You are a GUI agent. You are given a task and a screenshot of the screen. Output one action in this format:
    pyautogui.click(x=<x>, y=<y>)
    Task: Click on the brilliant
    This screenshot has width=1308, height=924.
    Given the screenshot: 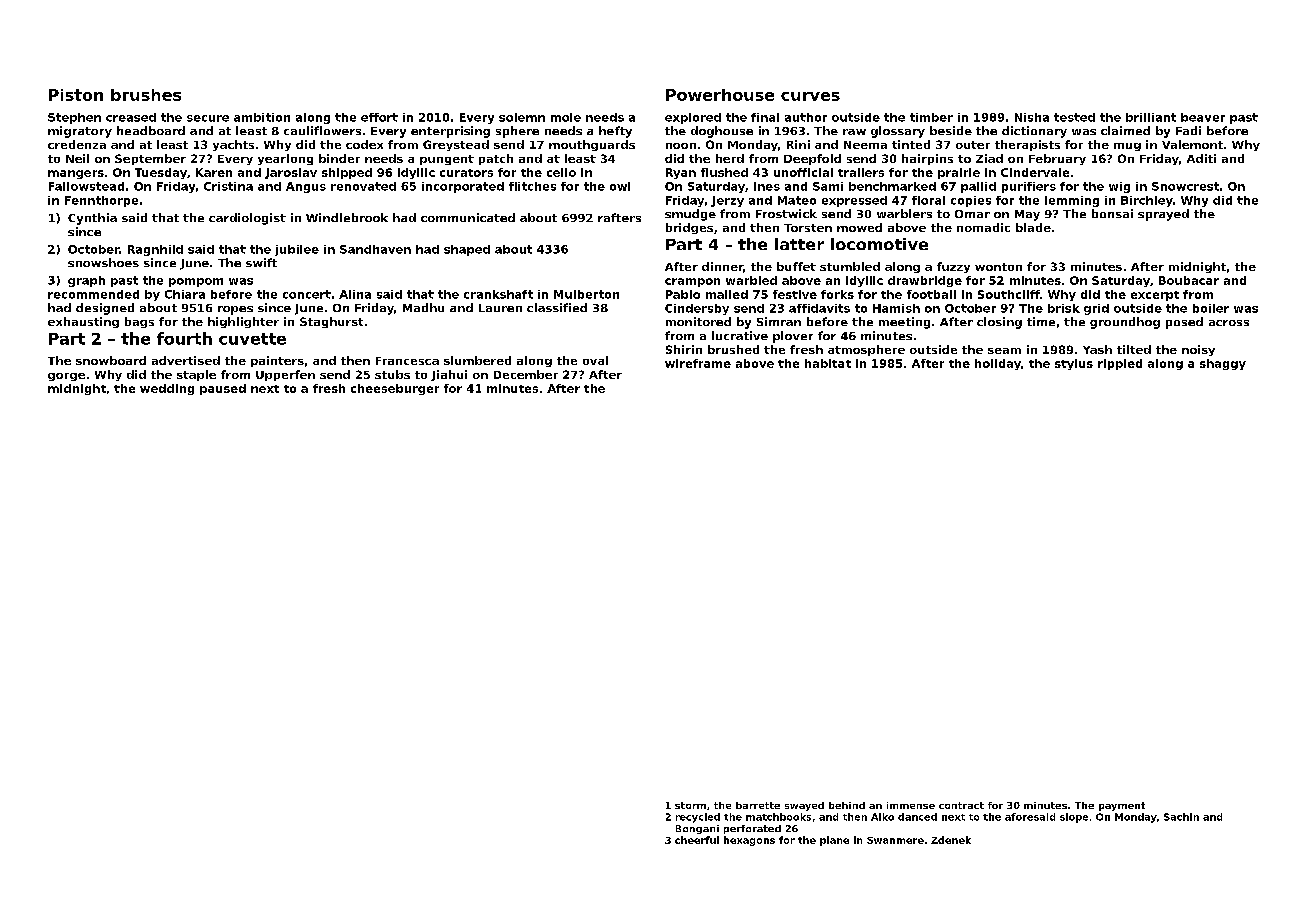 What is the action you would take?
    pyautogui.click(x=1151, y=117)
